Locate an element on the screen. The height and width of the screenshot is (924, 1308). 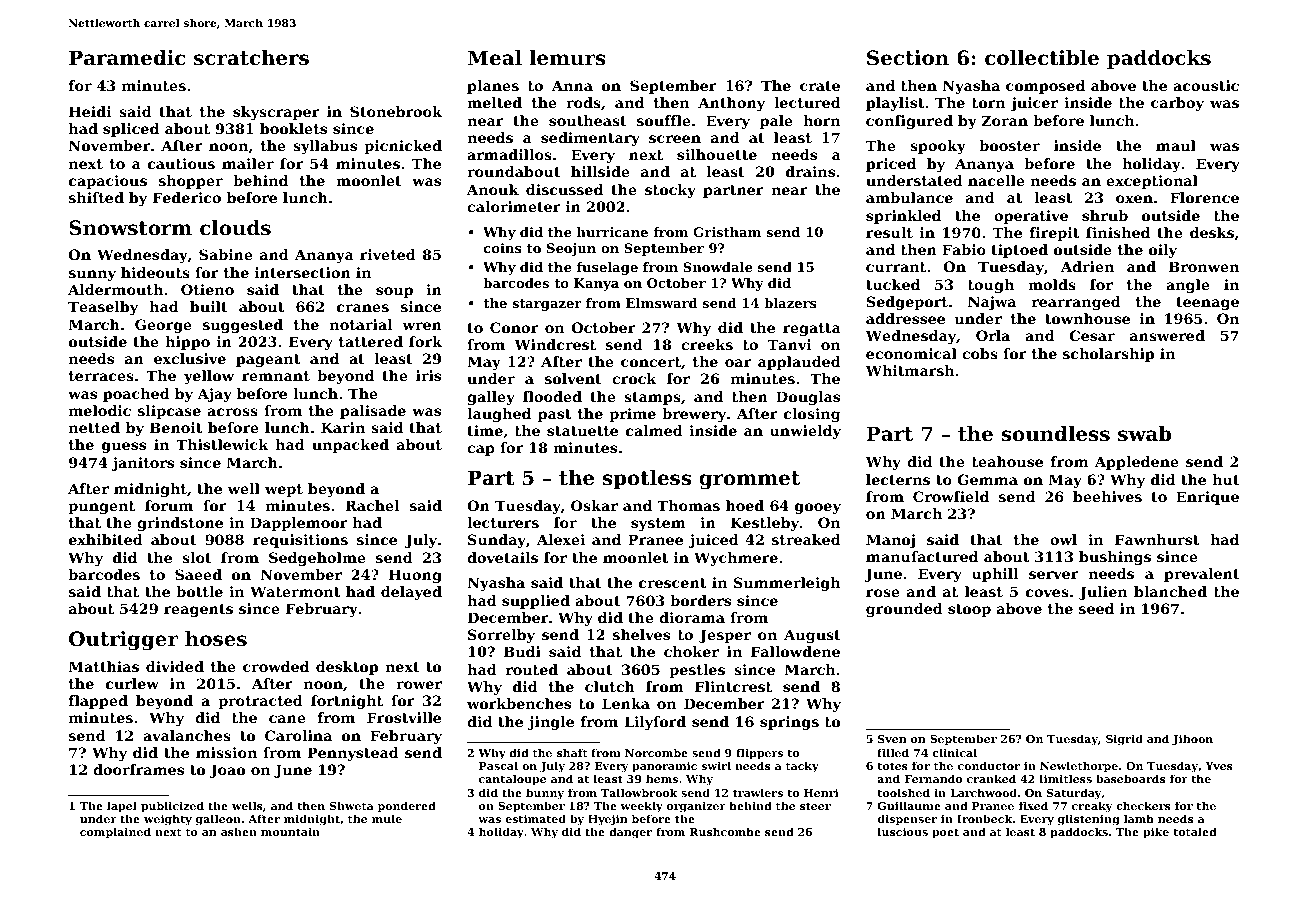
cautious is located at coordinates (181, 163).
